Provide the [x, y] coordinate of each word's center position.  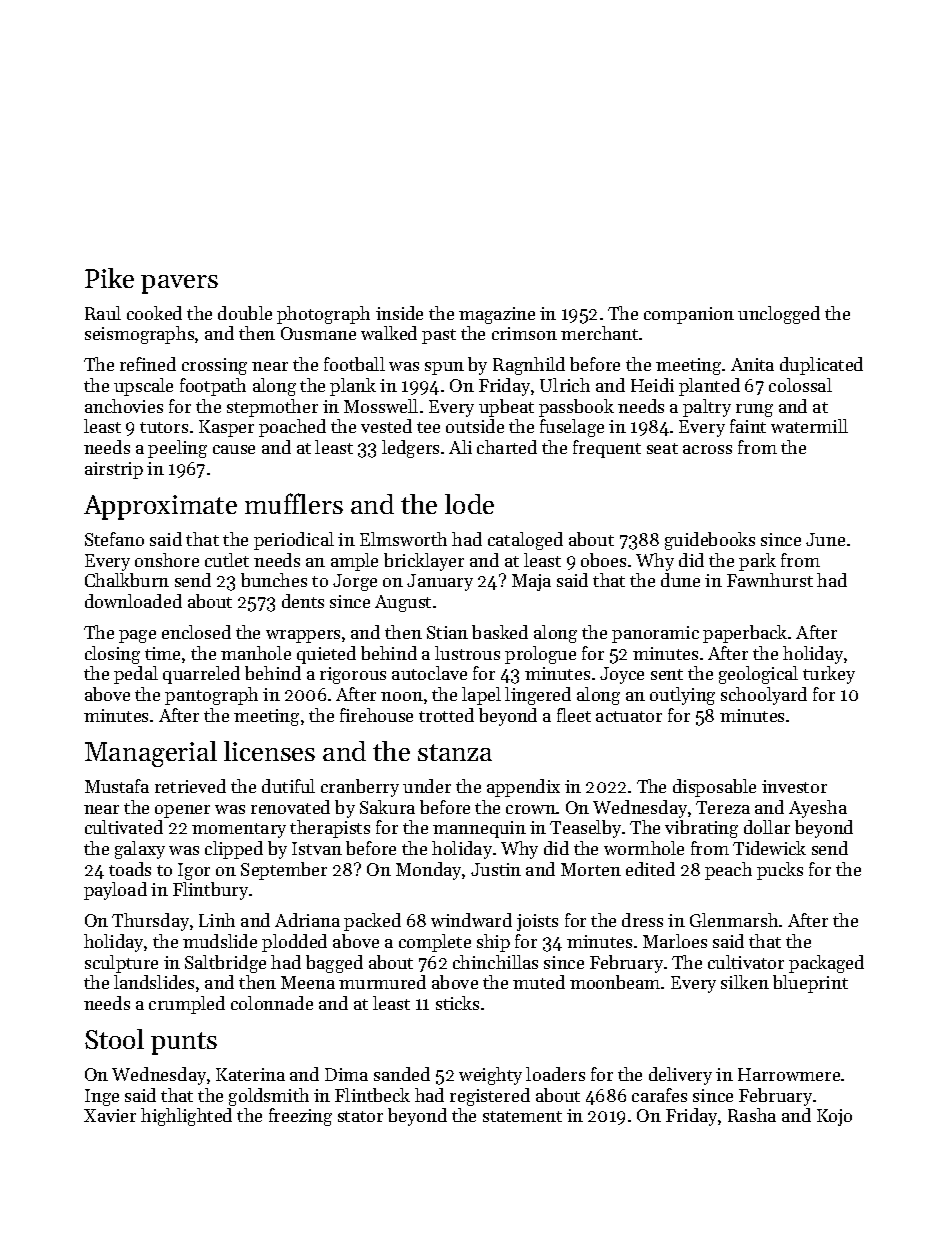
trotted [446, 715]
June [825, 539]
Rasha [752, 1115]
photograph [323, 315]
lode [469, 504]
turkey [829, 675]
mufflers [294, 503]
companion [689, 315]
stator [360, 1116]
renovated [290, 807]
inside [399, 313]
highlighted [186, 1117]
